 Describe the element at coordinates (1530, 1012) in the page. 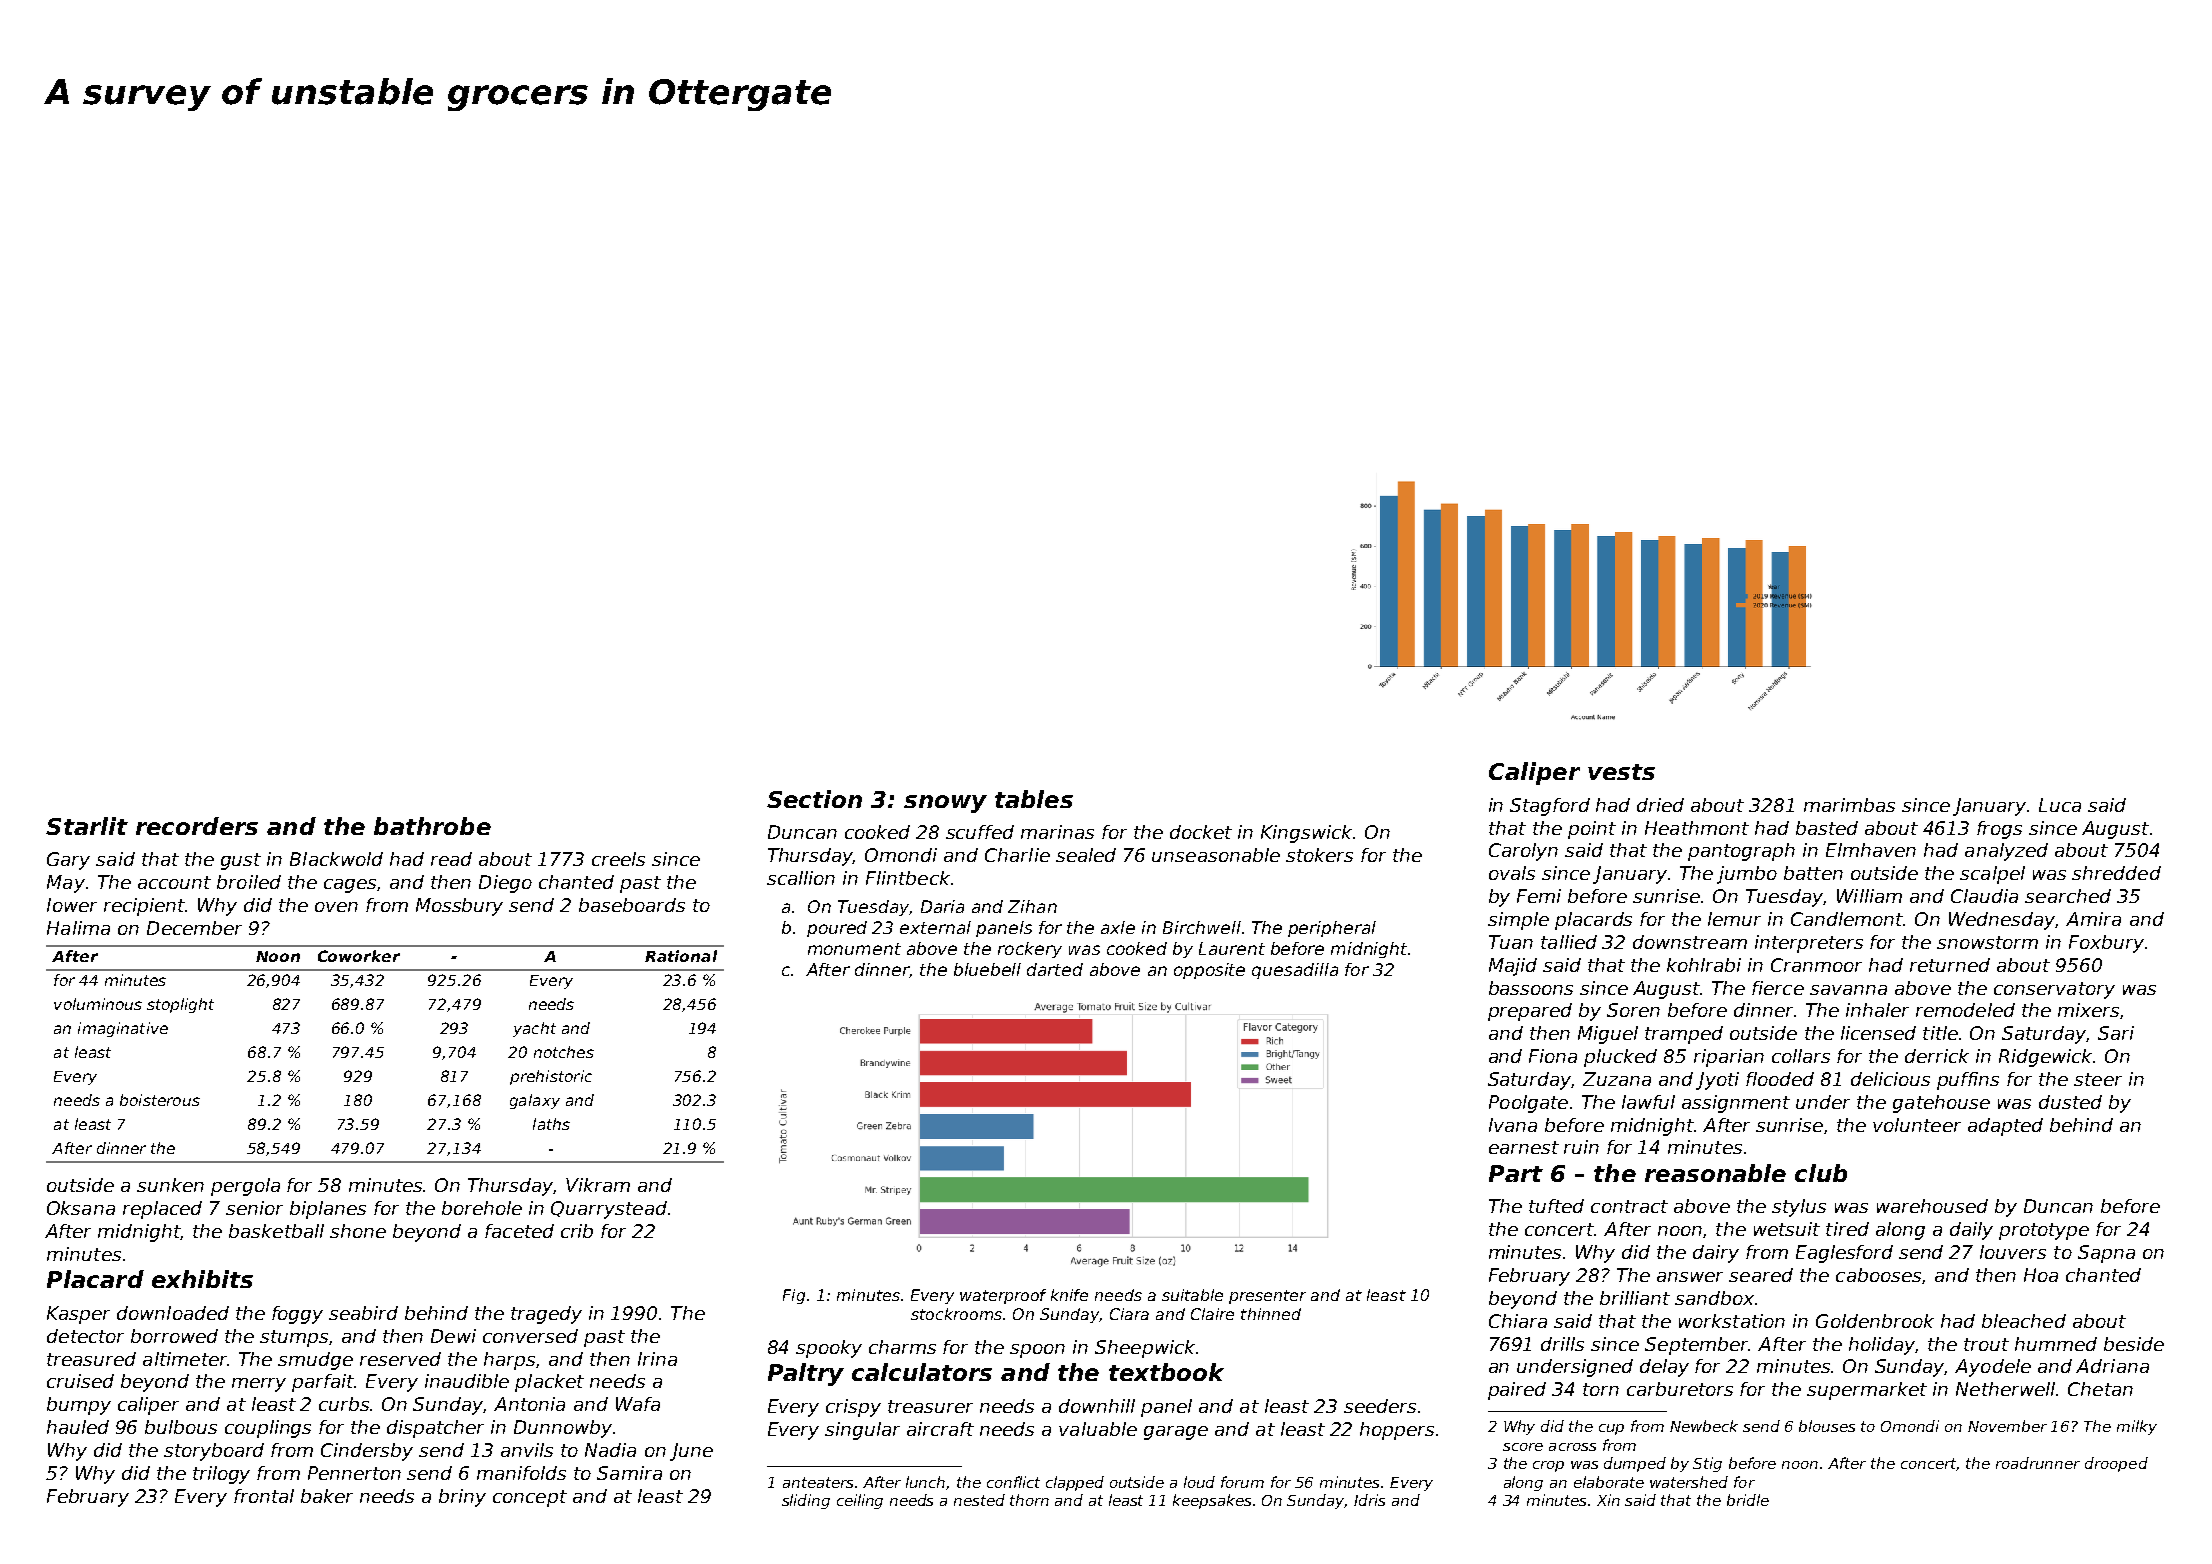

I see `prepared` at that location.
